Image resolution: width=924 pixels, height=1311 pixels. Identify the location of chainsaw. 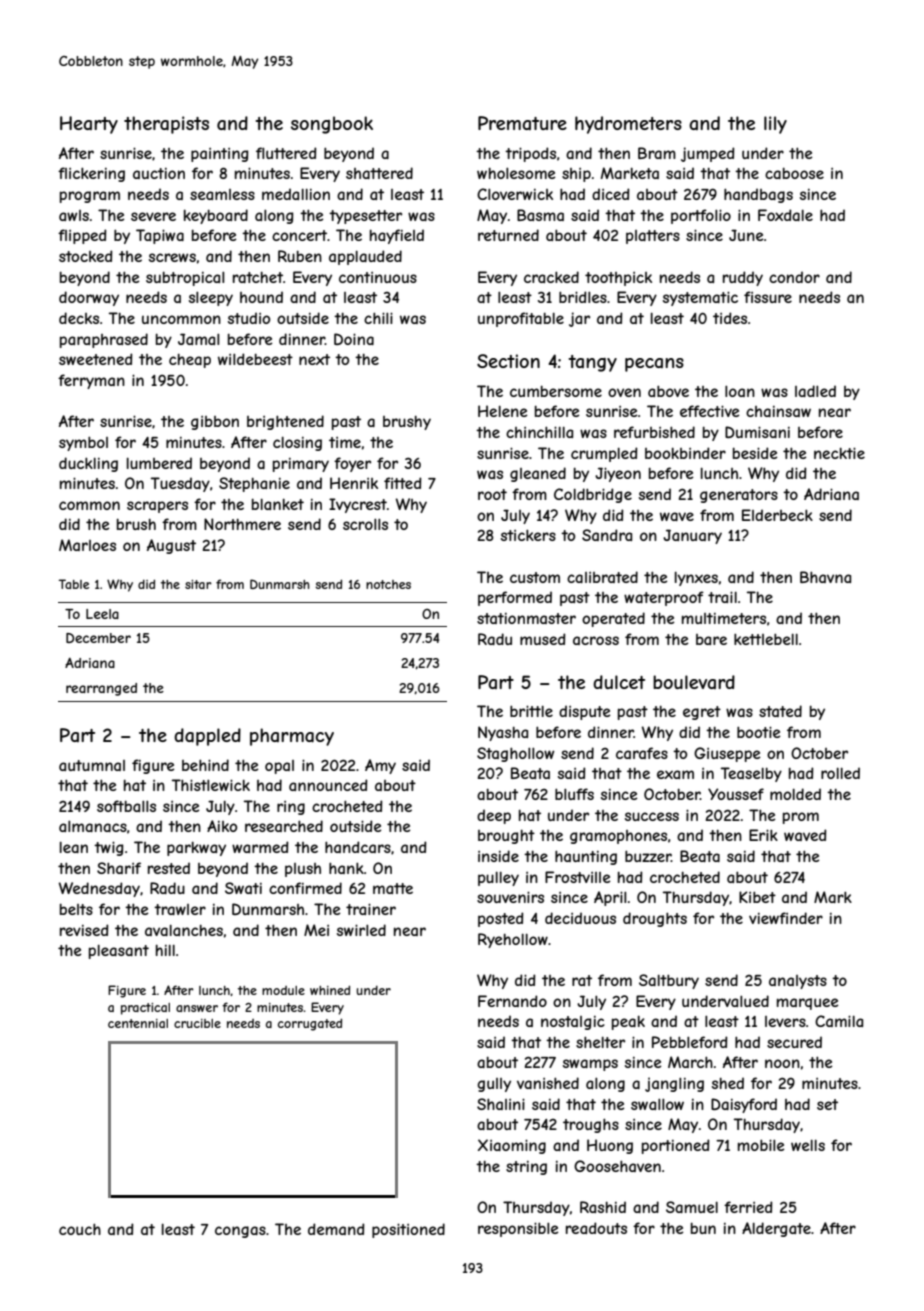
(778, 411).
